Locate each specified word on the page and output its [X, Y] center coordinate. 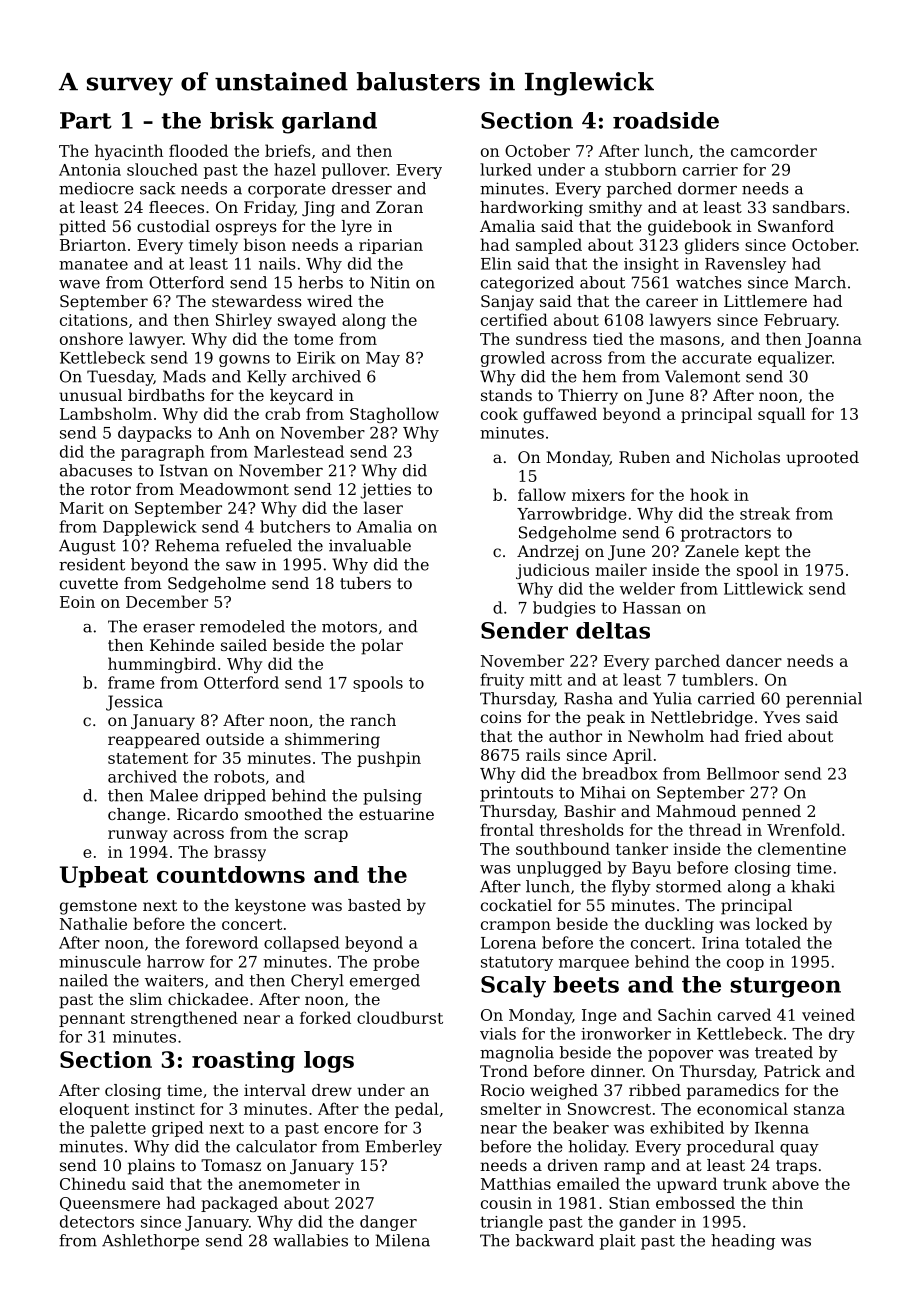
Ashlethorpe [150, 1242]
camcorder [774, 150]
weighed [564, 1092]
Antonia [90, 170]
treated [784, 1052]
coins [501, 717]
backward [555, 1240]
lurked [506, 169]
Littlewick [763, 588]
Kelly [267, 378]
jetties [385, 491]
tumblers [717, 679]
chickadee [208, 999]
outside [235, 739]
